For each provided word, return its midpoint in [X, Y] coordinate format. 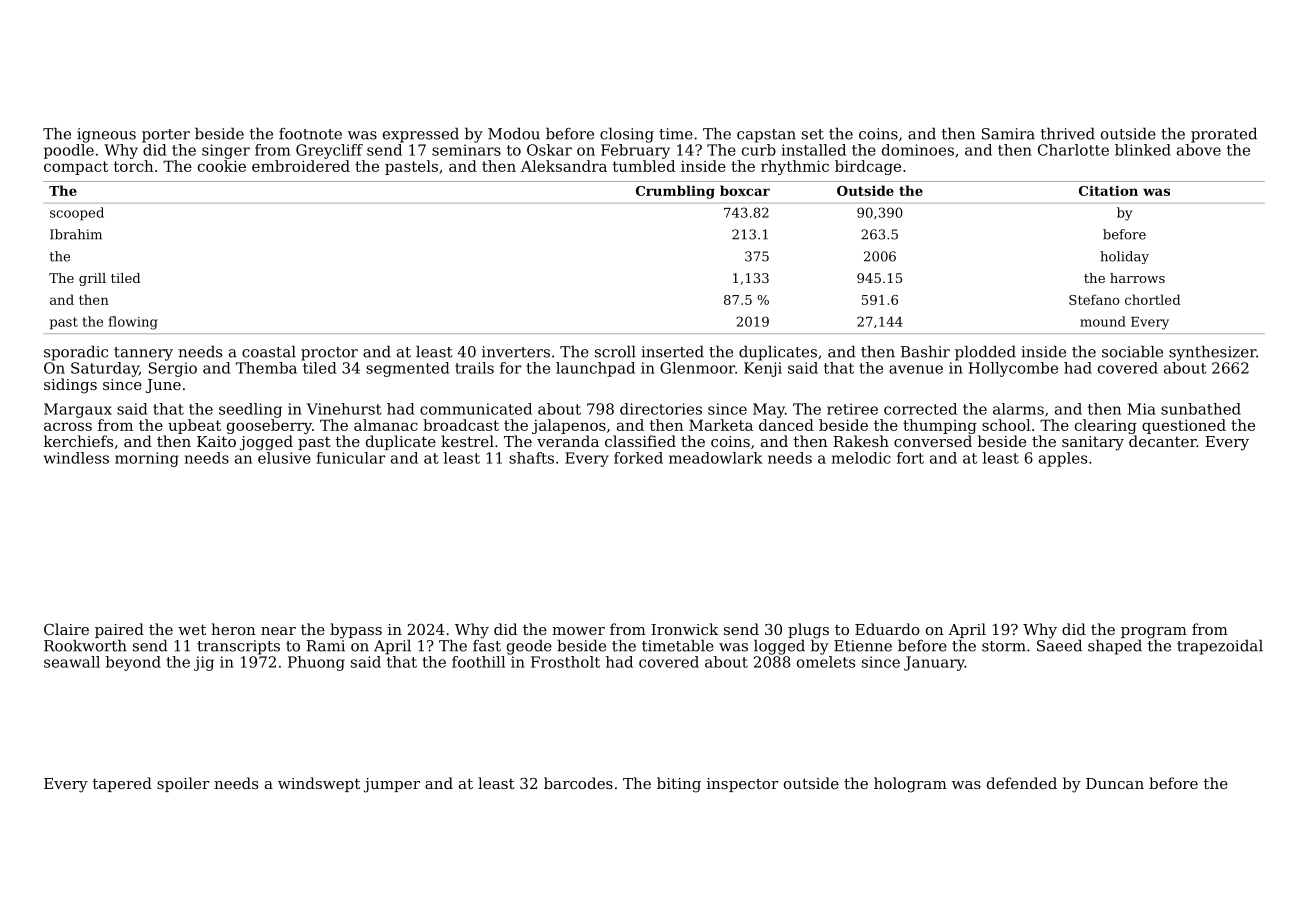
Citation [1108, 190]
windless [76, 458]
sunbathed [1201, 409]
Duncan [1115, 783]
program [1154, 633]
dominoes [918, 150]
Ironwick [684, 629]
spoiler [183, 784]
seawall [72, 662]
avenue [916, 369]
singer [226, 151]
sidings [70, 386]
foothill [478, 662]
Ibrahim [76, 234]
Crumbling [675, 192]
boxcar [745, 190]
